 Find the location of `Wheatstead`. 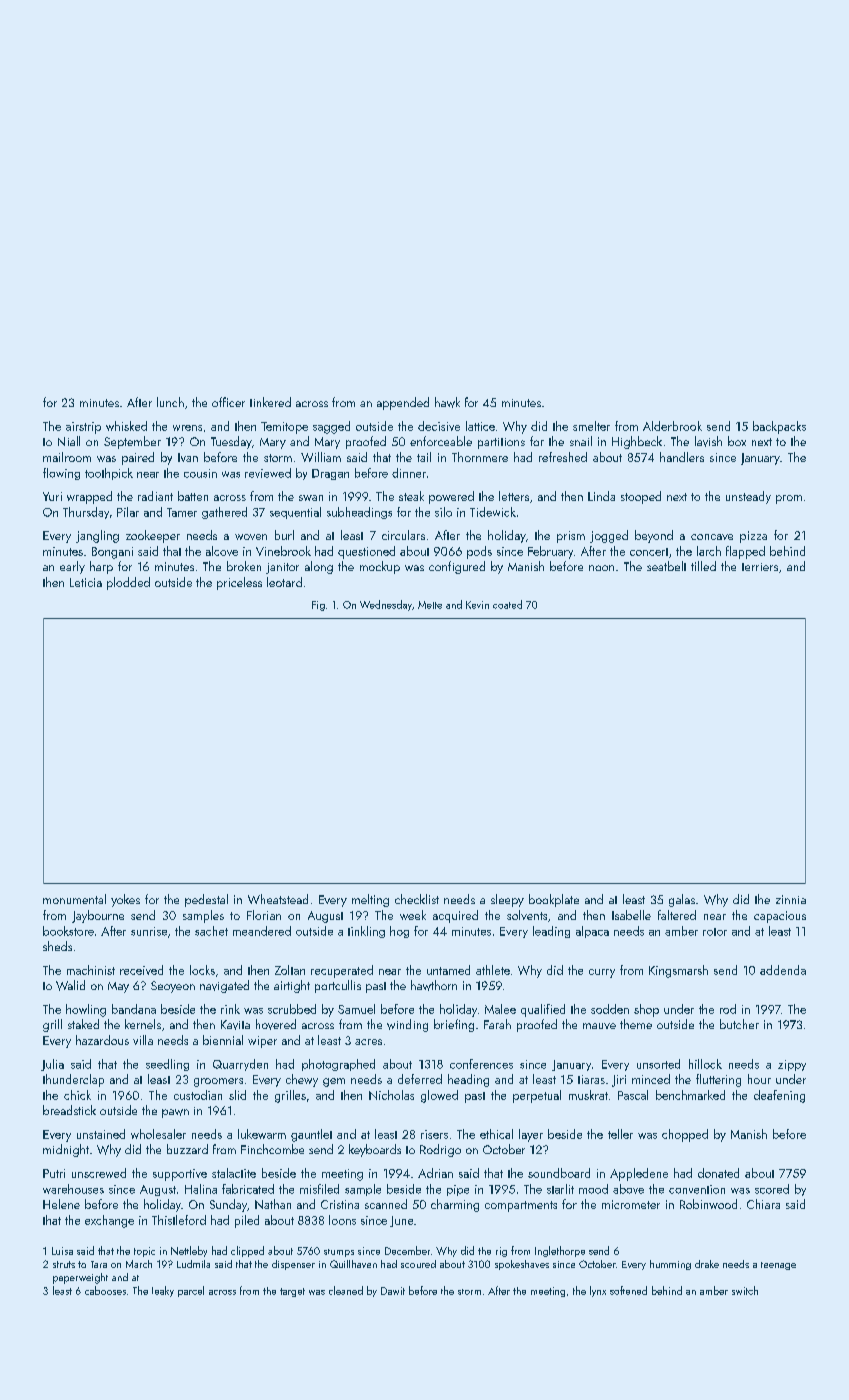

Wheatstead is located at coordinates (278, 899).
